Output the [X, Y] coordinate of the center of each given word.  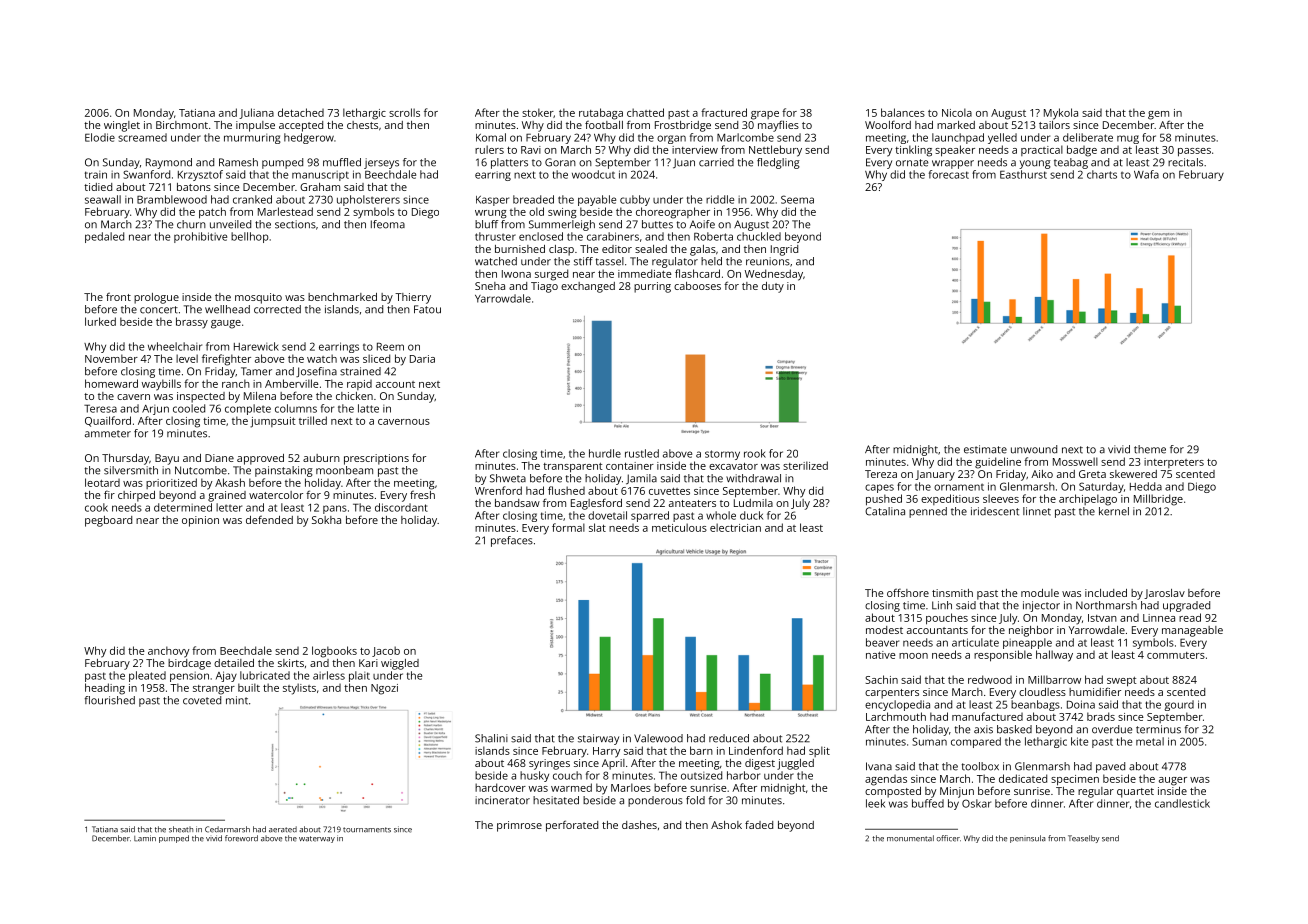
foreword [241, 838]
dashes [639, 825]
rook [755, 453]
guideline [998, 463]
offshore [908, 592]
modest [884, 630]
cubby [635, 200]
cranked [252, 199]
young [1035, 164]
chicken [354, 396]
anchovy [168, 652]
